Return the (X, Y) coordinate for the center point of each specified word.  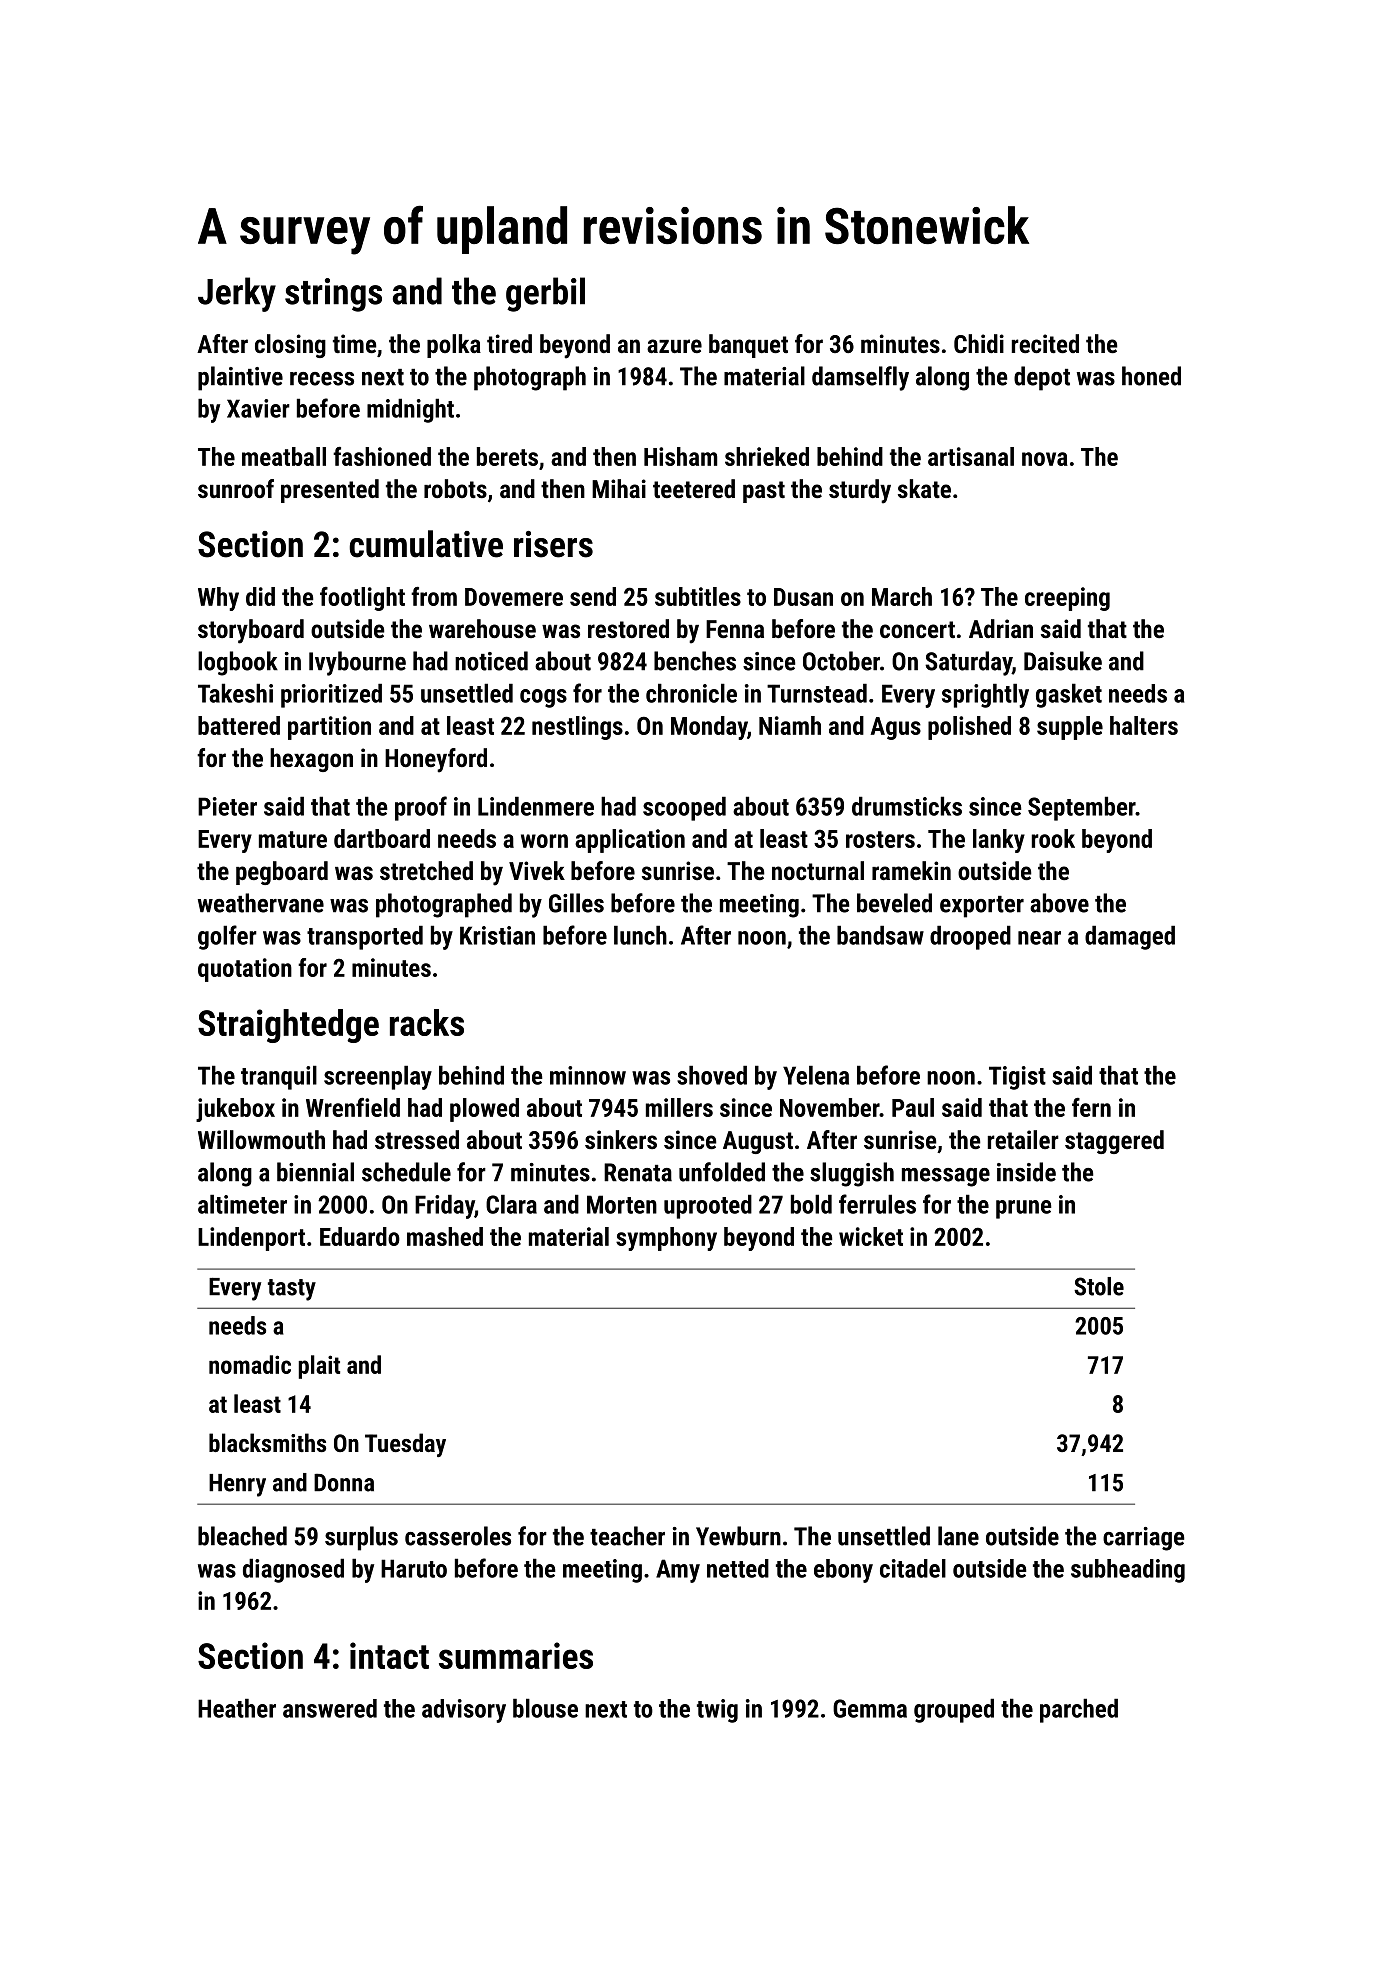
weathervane (261, 903)
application (630, 841)
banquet (748, 346)
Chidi (979, 343)
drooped (970, 937)
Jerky (237, 294)
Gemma (870, 1708)
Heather (237, 1708)
